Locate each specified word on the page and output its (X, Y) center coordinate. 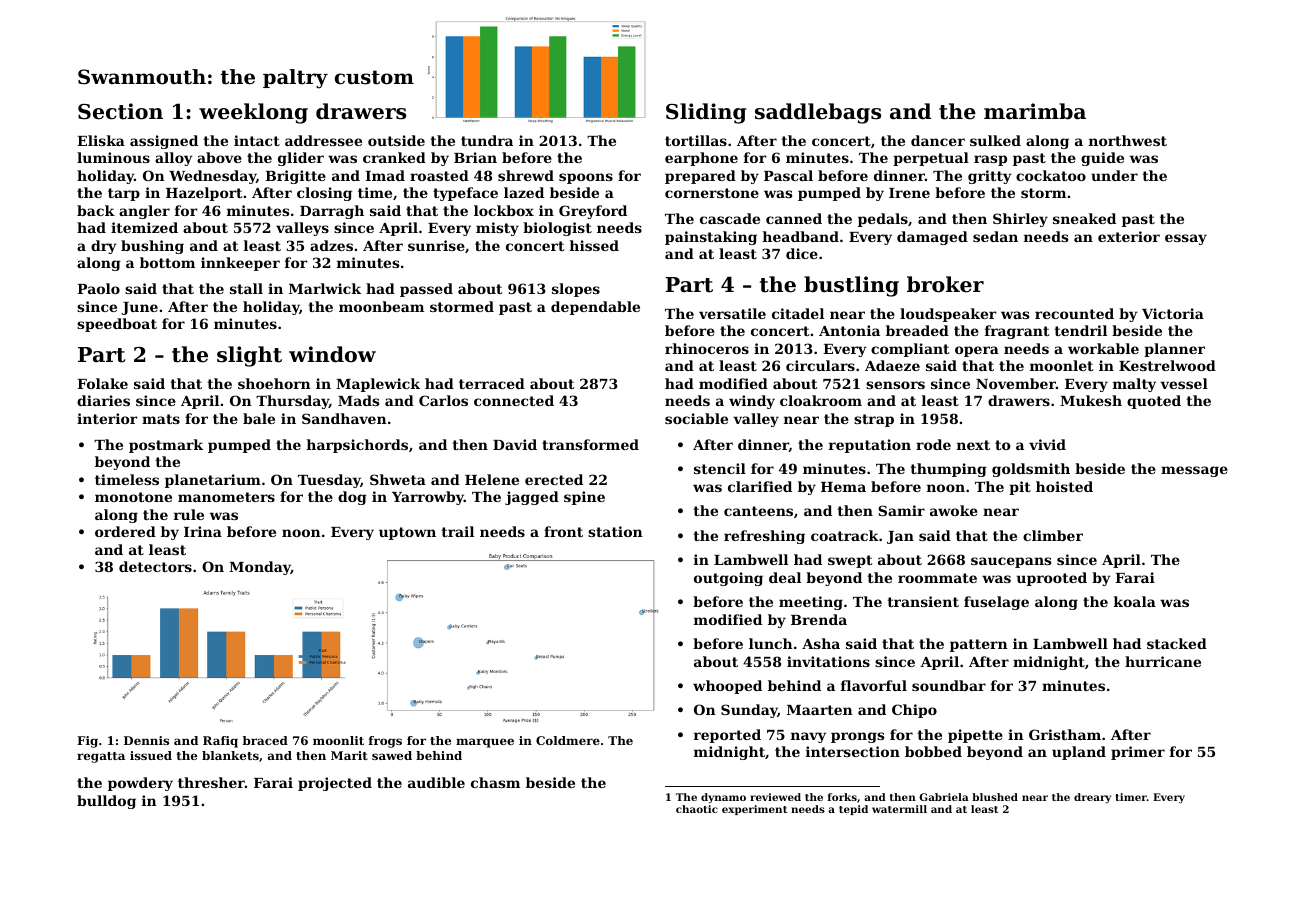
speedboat (117, 325)
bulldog (106, 802)
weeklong (253, 113)
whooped (727, 687)
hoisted (1064, 486)
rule (189, 514)
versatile (732, 313)
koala (1135, 601)
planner (1174, 350)
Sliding (706, 113)
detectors (155, 566)
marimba (1035, 111)
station (615, 531)
